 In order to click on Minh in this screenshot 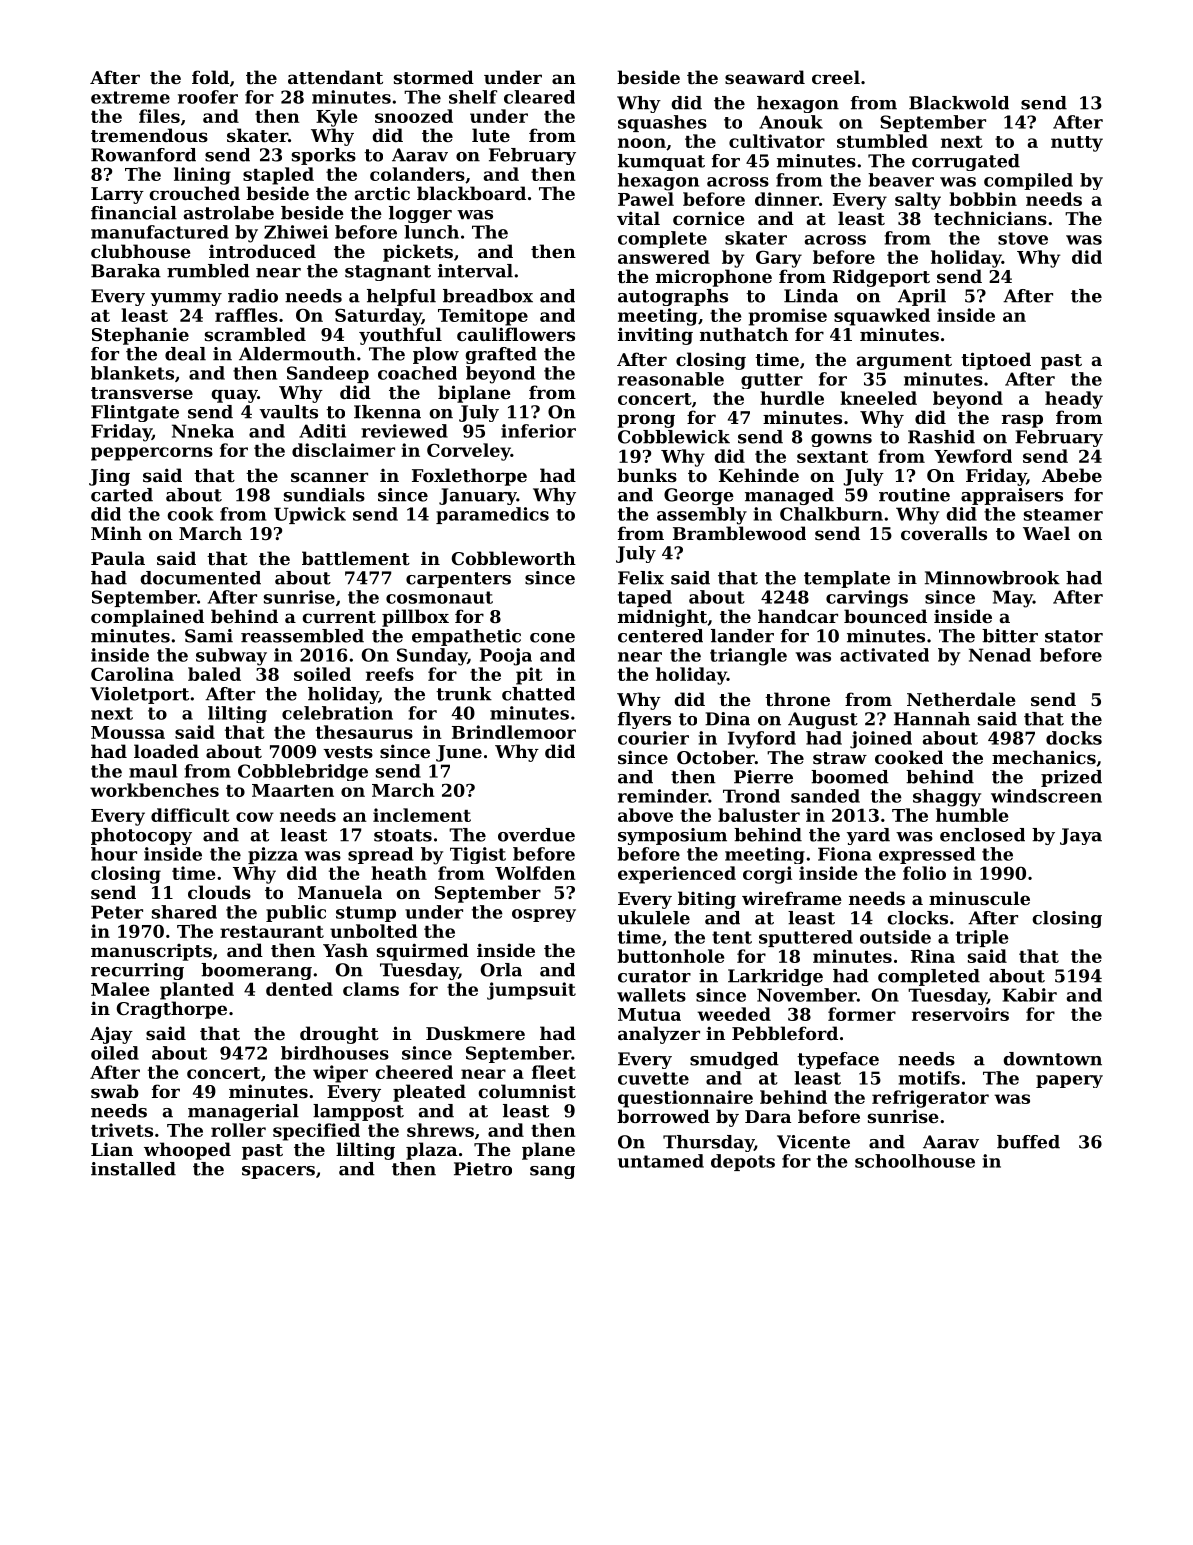, I will do `click(116, 533)`.
